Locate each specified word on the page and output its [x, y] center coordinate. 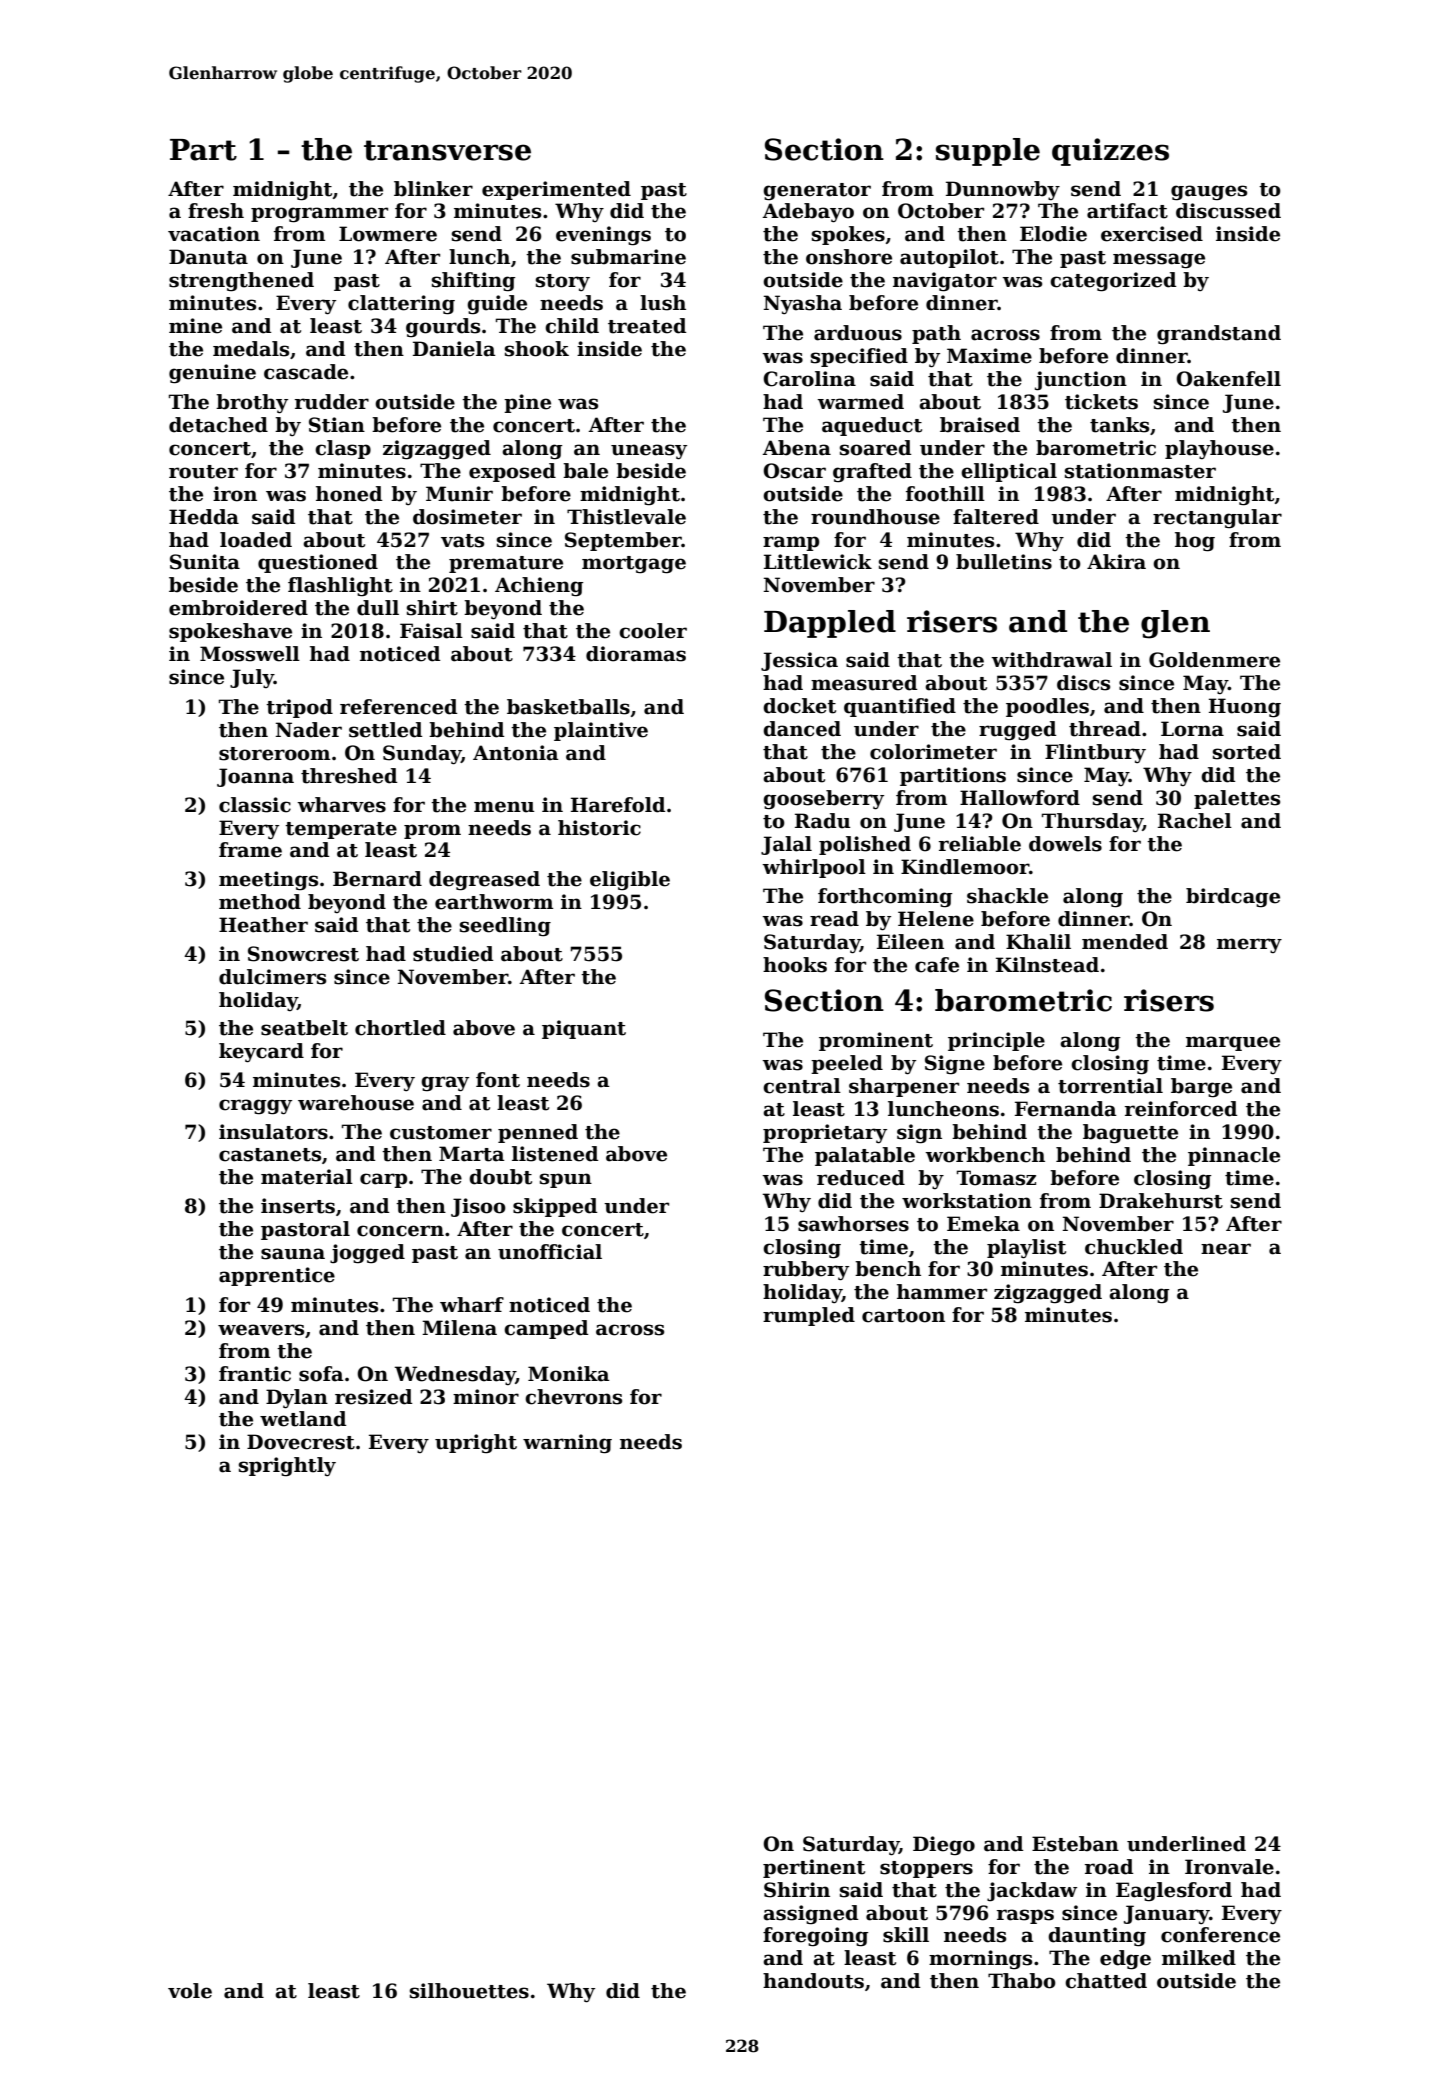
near [1226, 1249]
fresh [216, 211]
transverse [447, 150]
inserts [298, 1206]
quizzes [1110, 152]
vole [190, 1991]
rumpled [809, 1316]
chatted [1106, 1981]
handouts [813, 1981]
